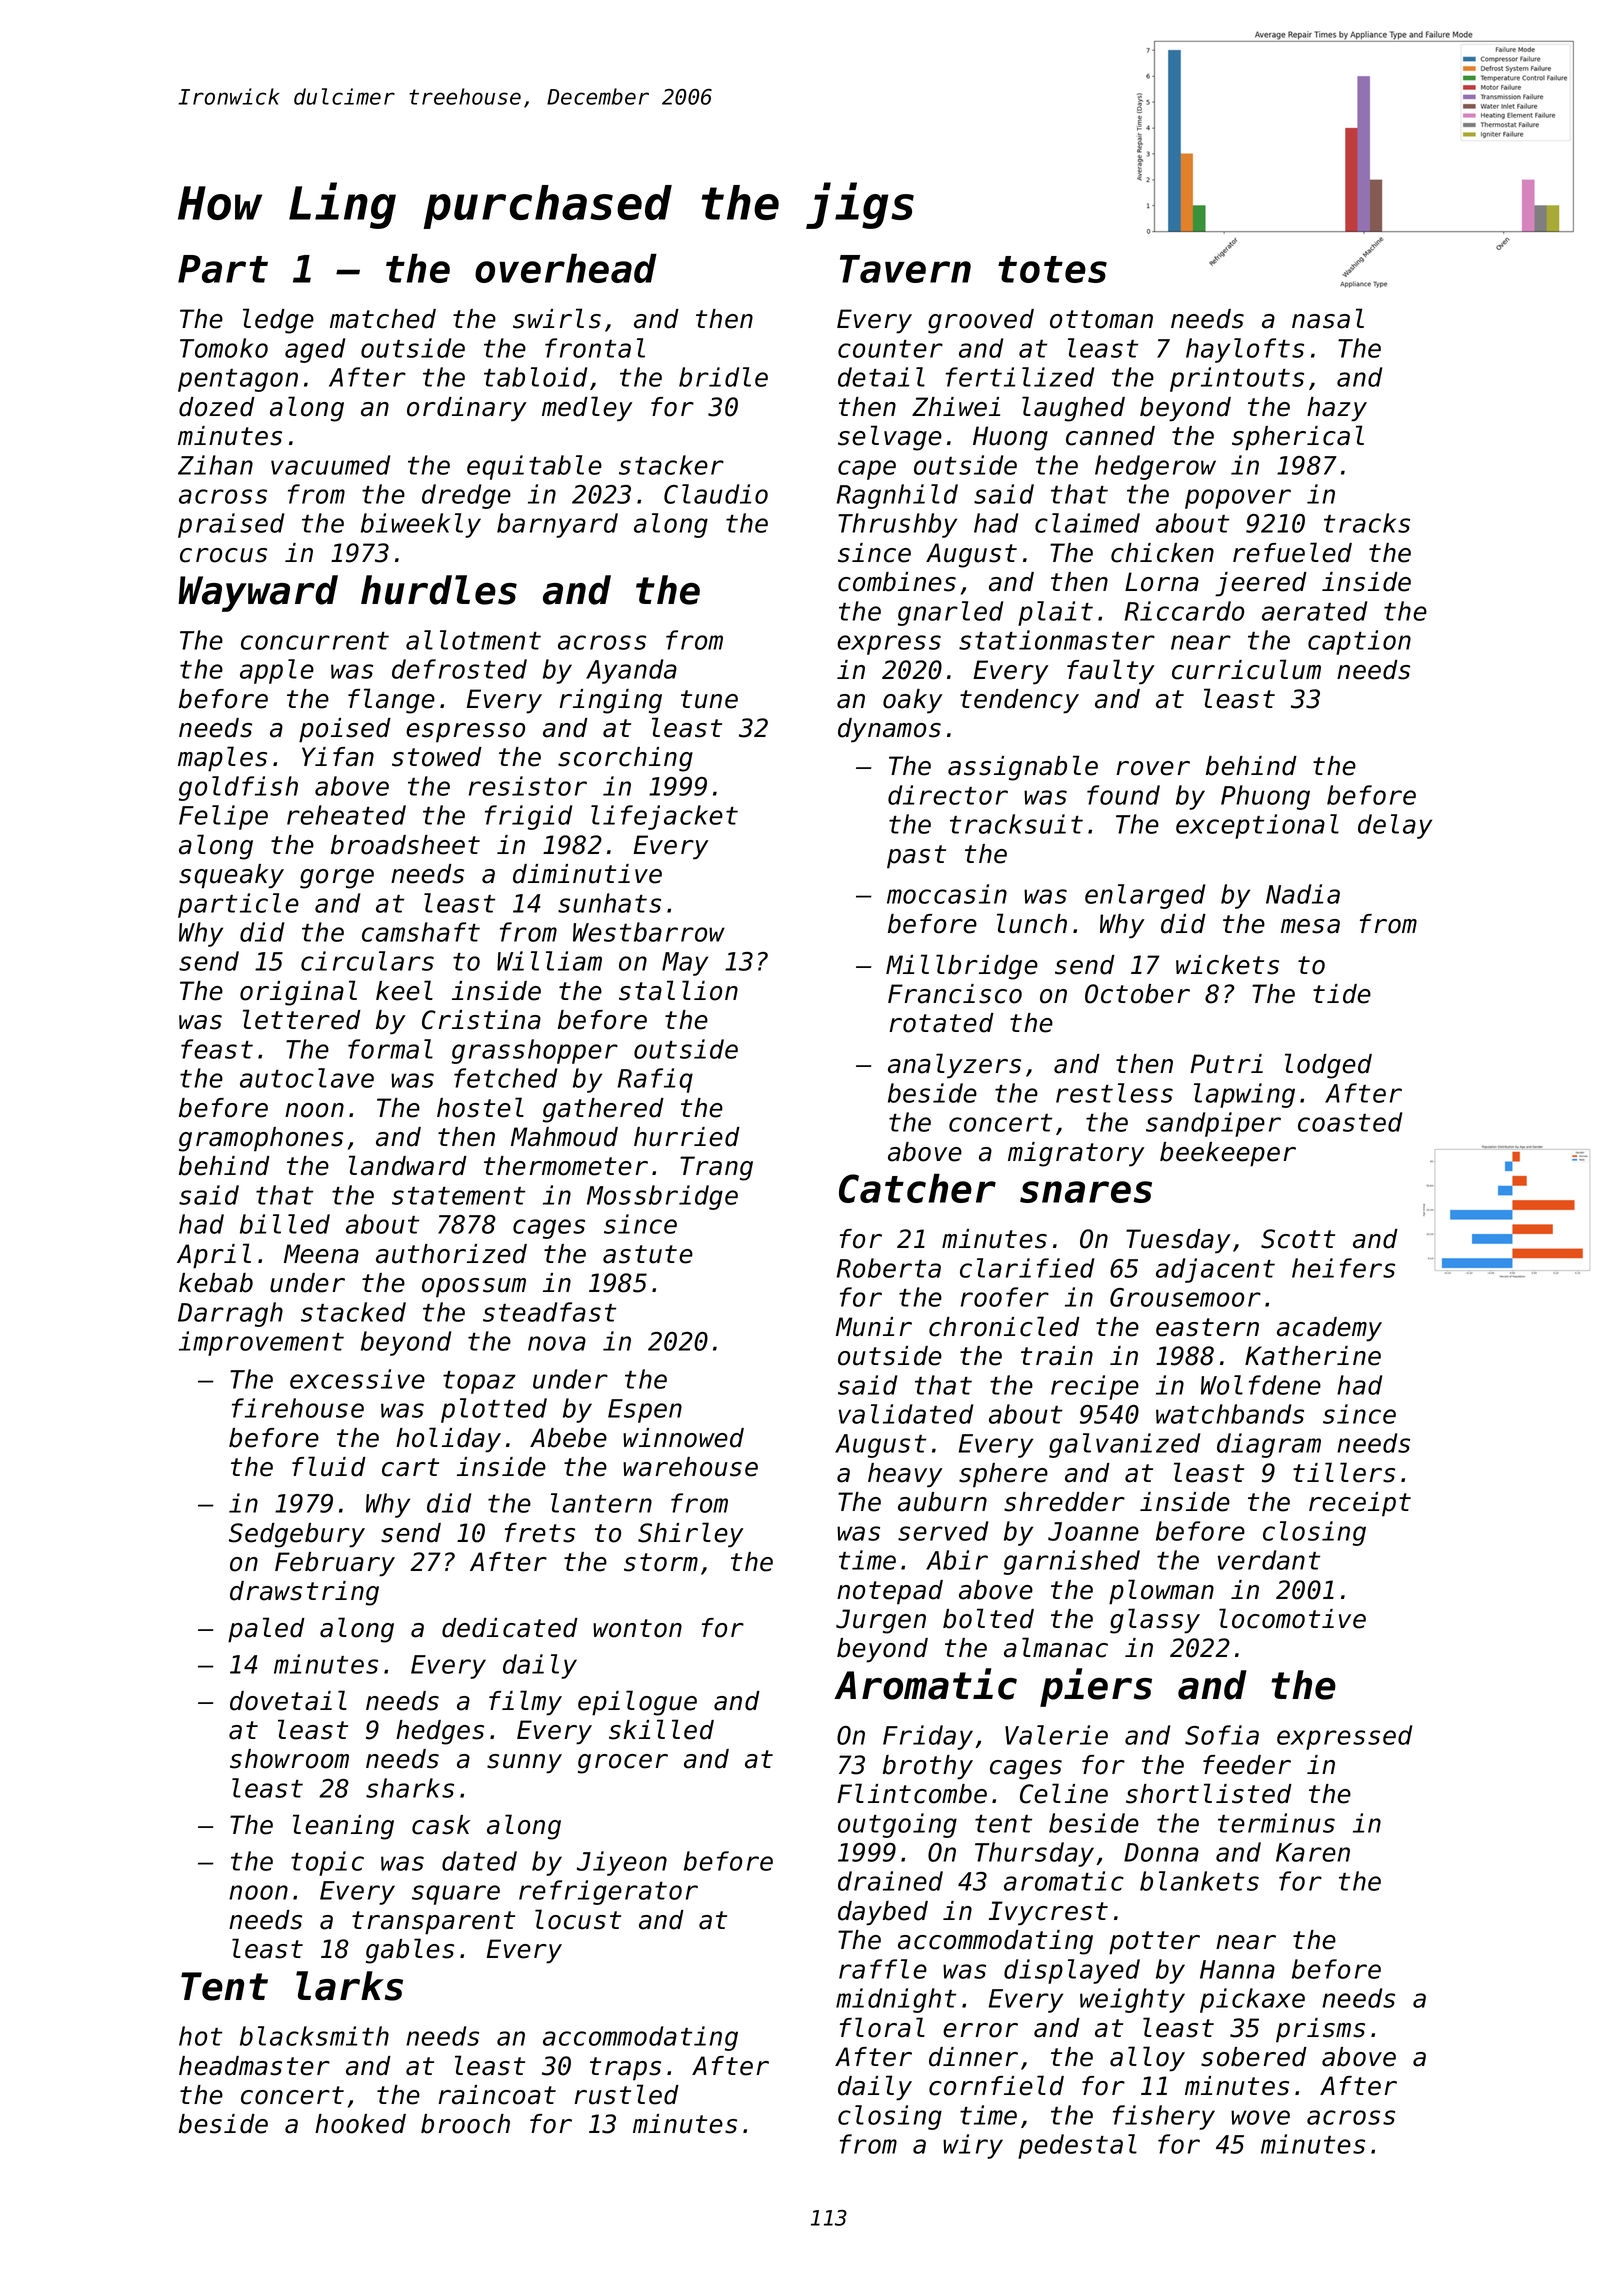 Image resolution: width=1620 pixels, height=2292 pixels. I want to click on espresso, so click(465, 733).
